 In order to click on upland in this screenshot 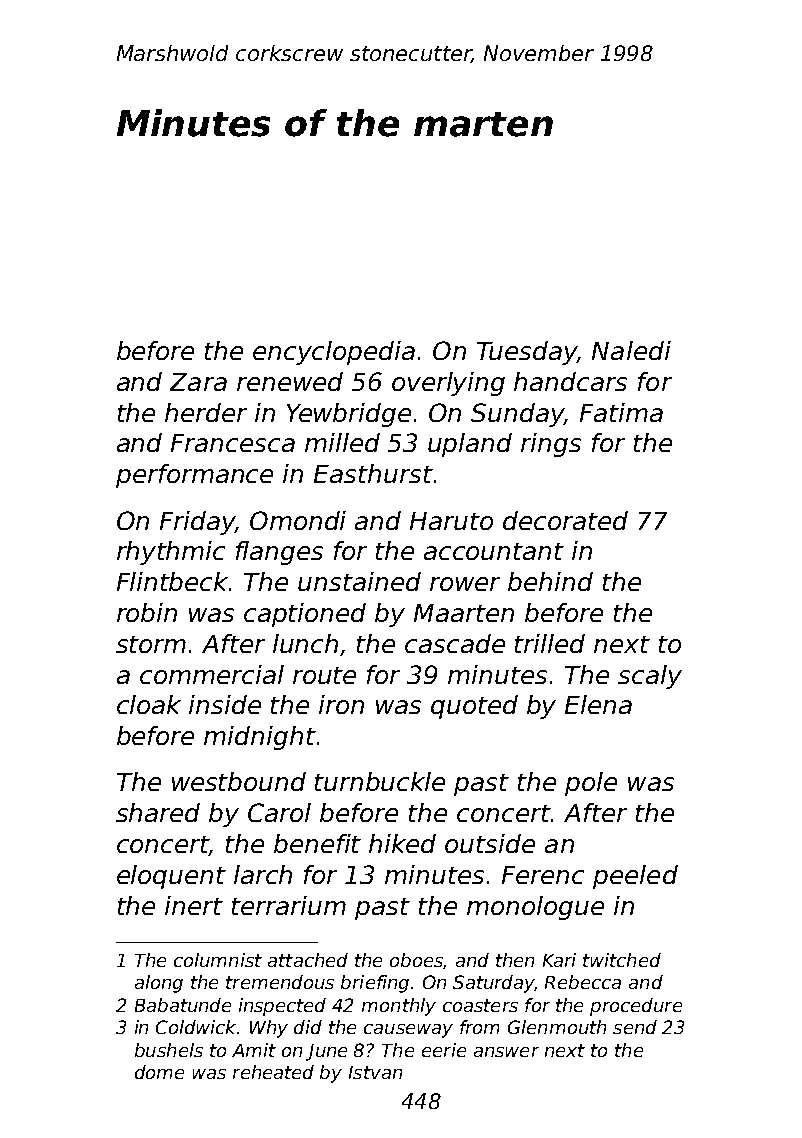, I will do `click(470, 445)`.
